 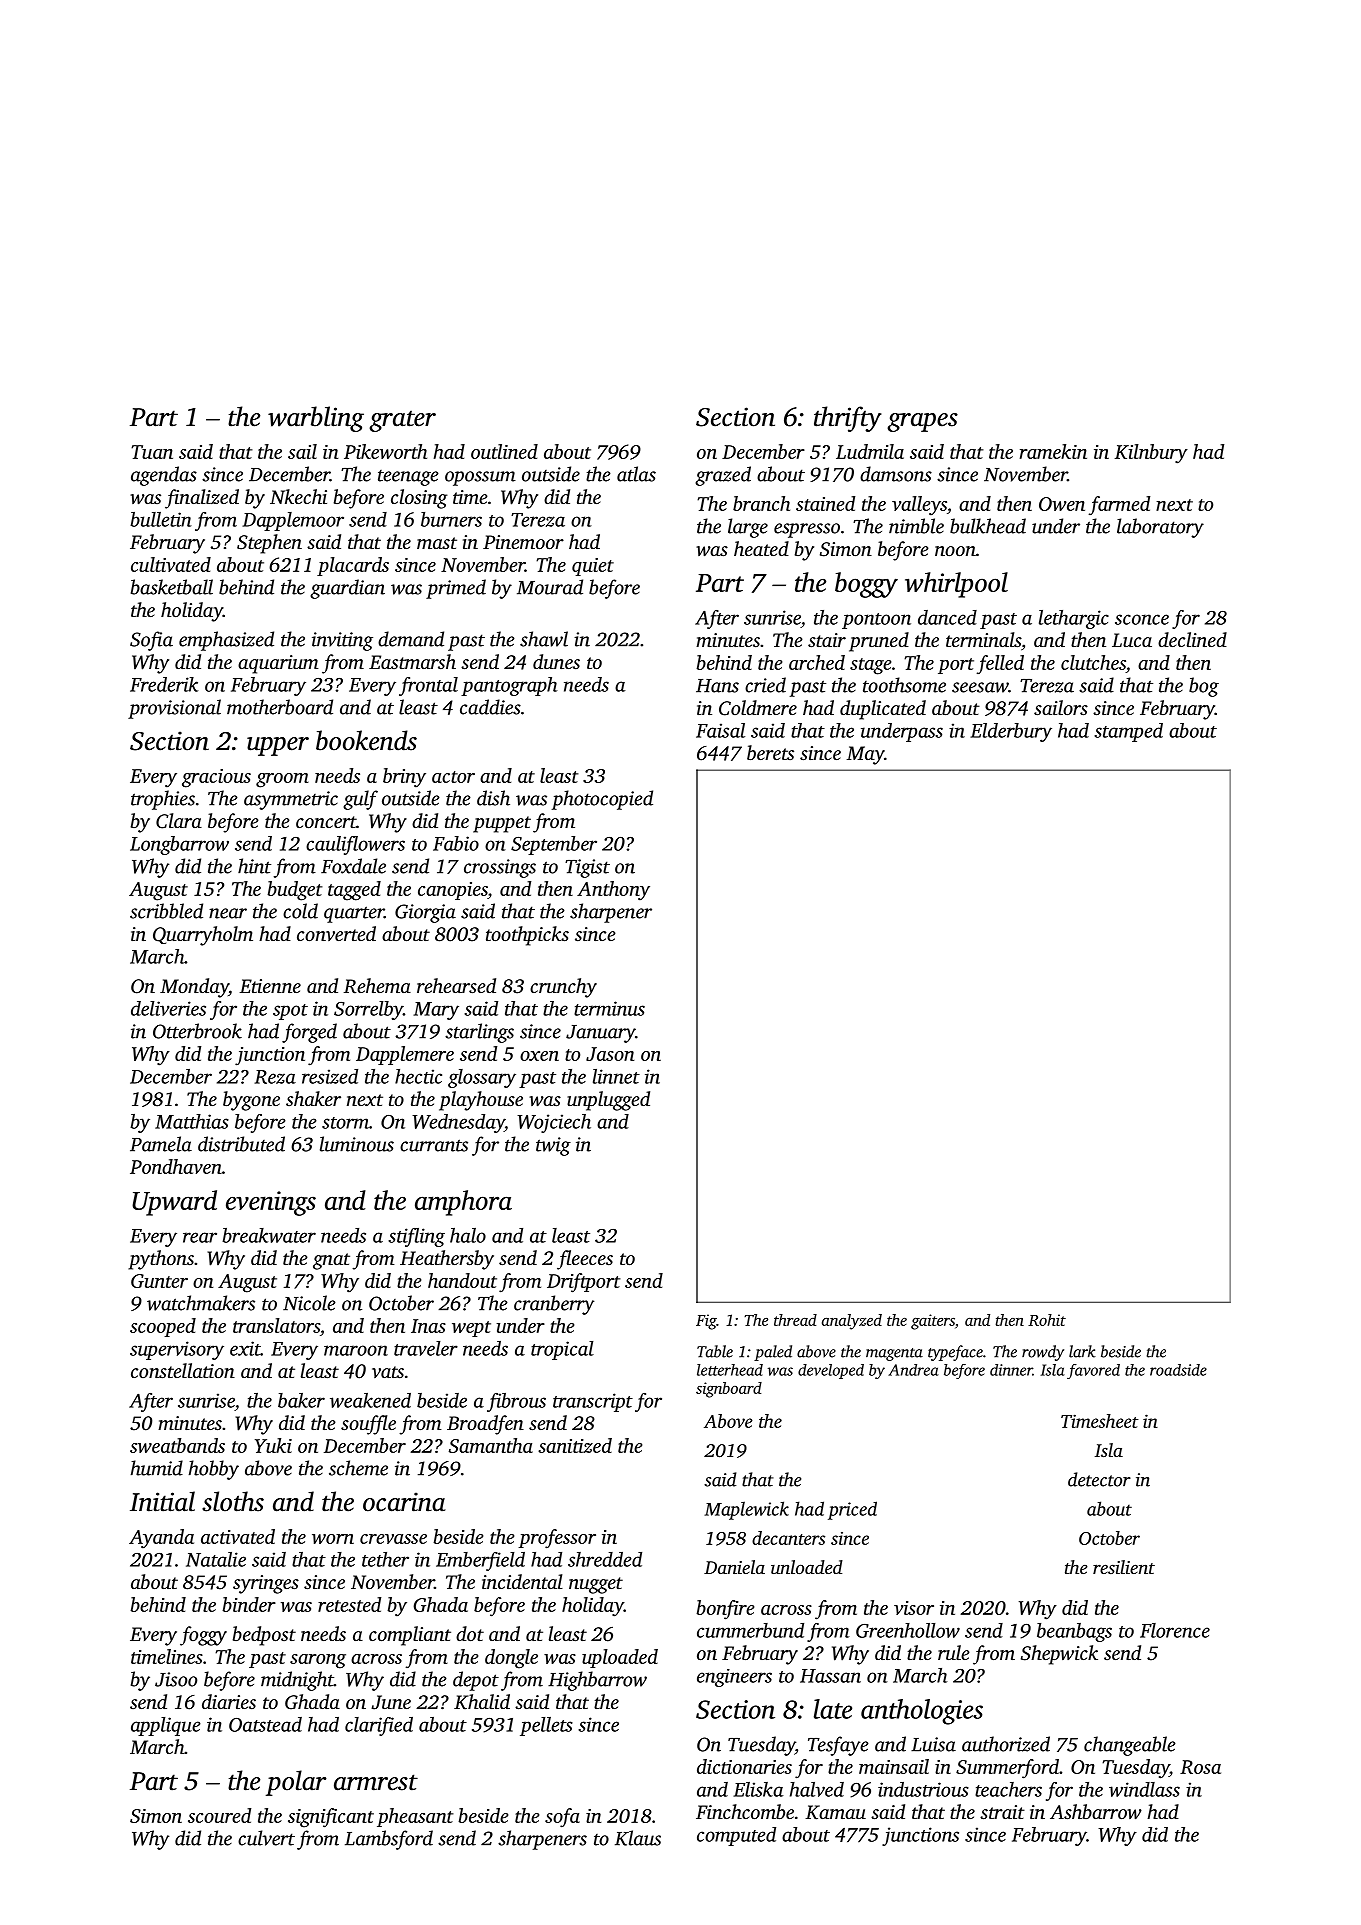 What do you see at coordinates (511, 1659) in the screenshot?
I see `dongle` at bounding box center [511, 1659].
